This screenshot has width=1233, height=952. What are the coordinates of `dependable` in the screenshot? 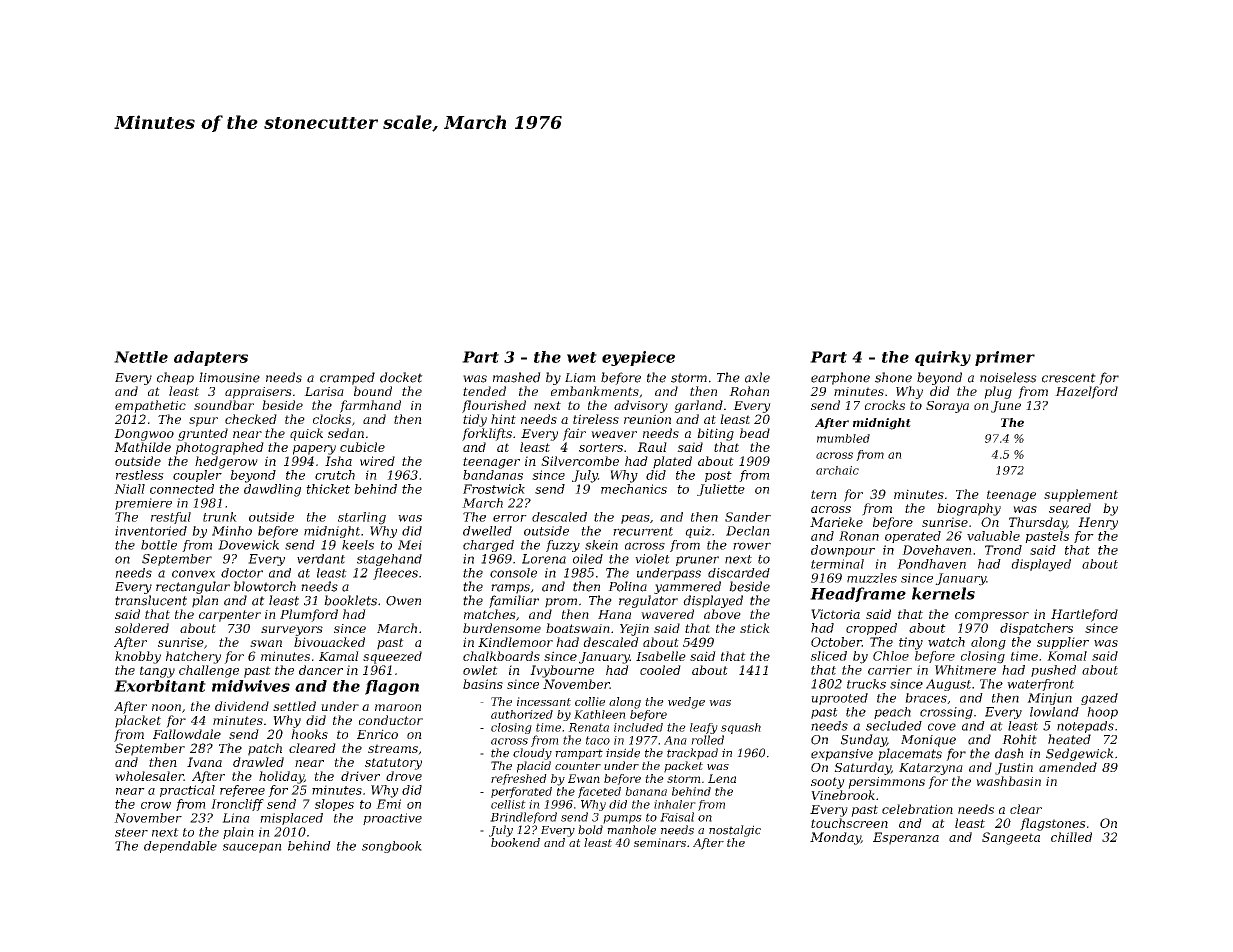 It's located at (180, 847).
